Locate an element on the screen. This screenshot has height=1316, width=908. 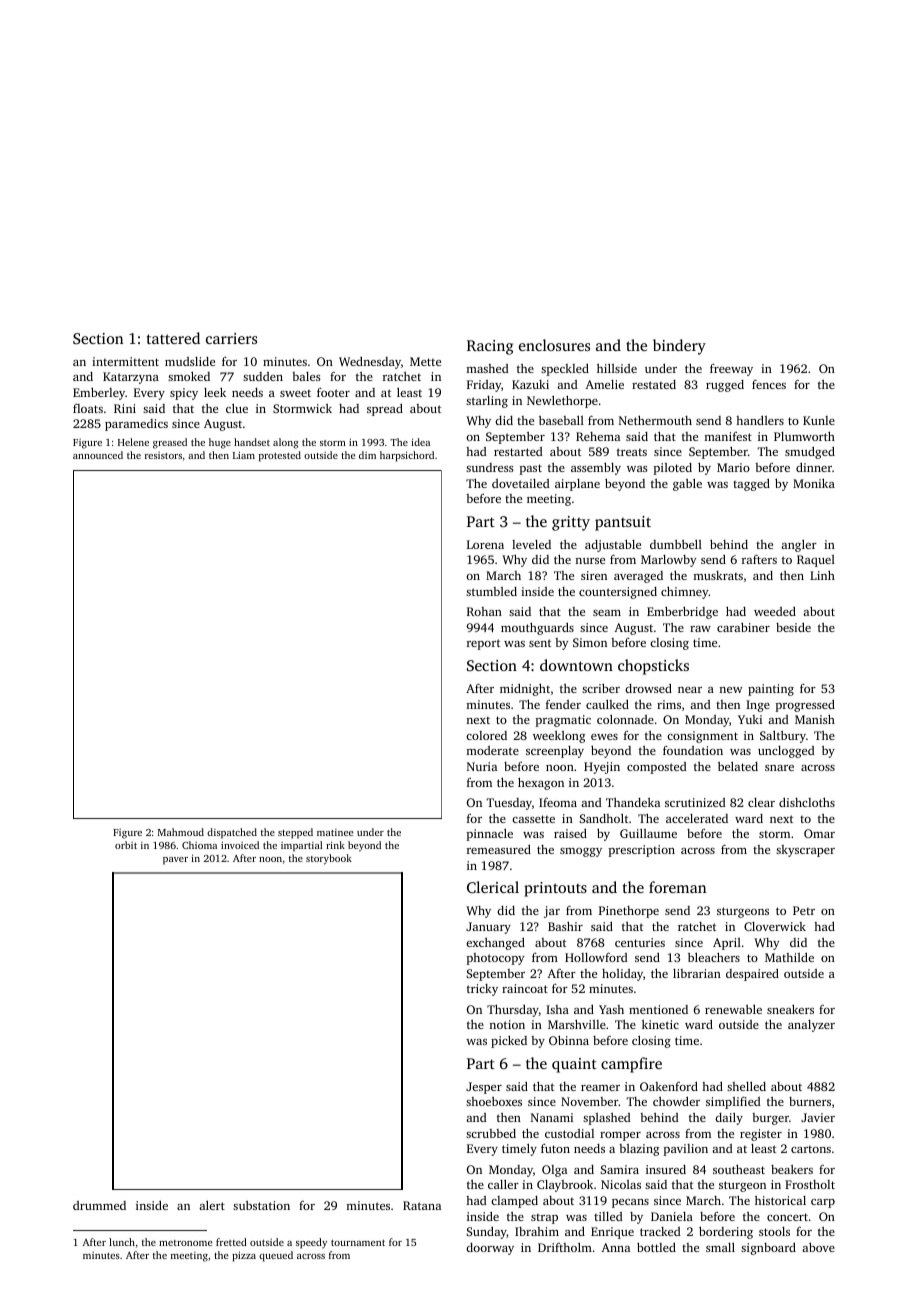
dumbbell is located at coordinates (676, 544).
